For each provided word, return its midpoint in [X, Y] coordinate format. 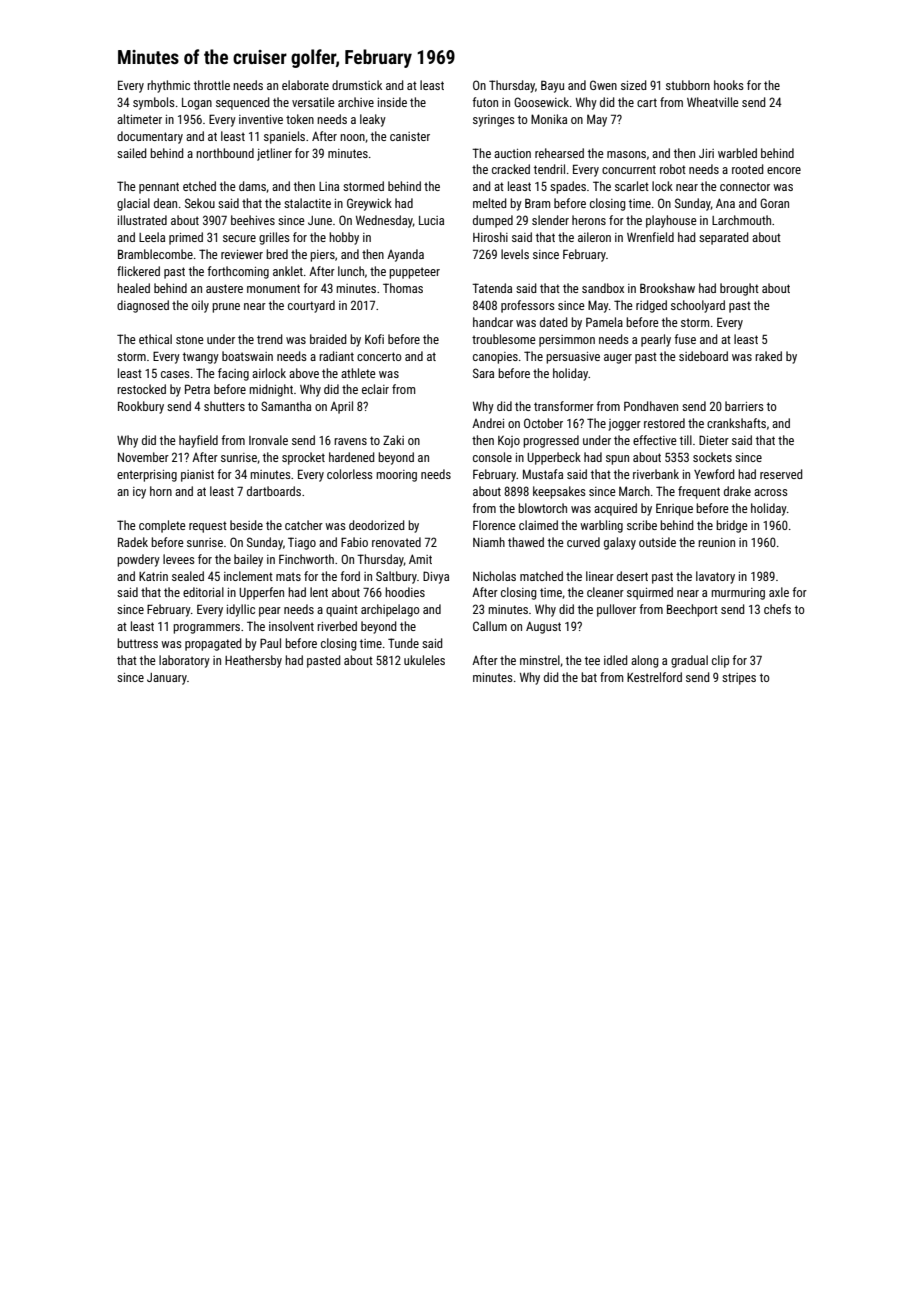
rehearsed [559, 153]
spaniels [284, 137]
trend [270, 339]
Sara [483, 373]
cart [647, 102]
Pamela [604, 322]
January [167, 679]
